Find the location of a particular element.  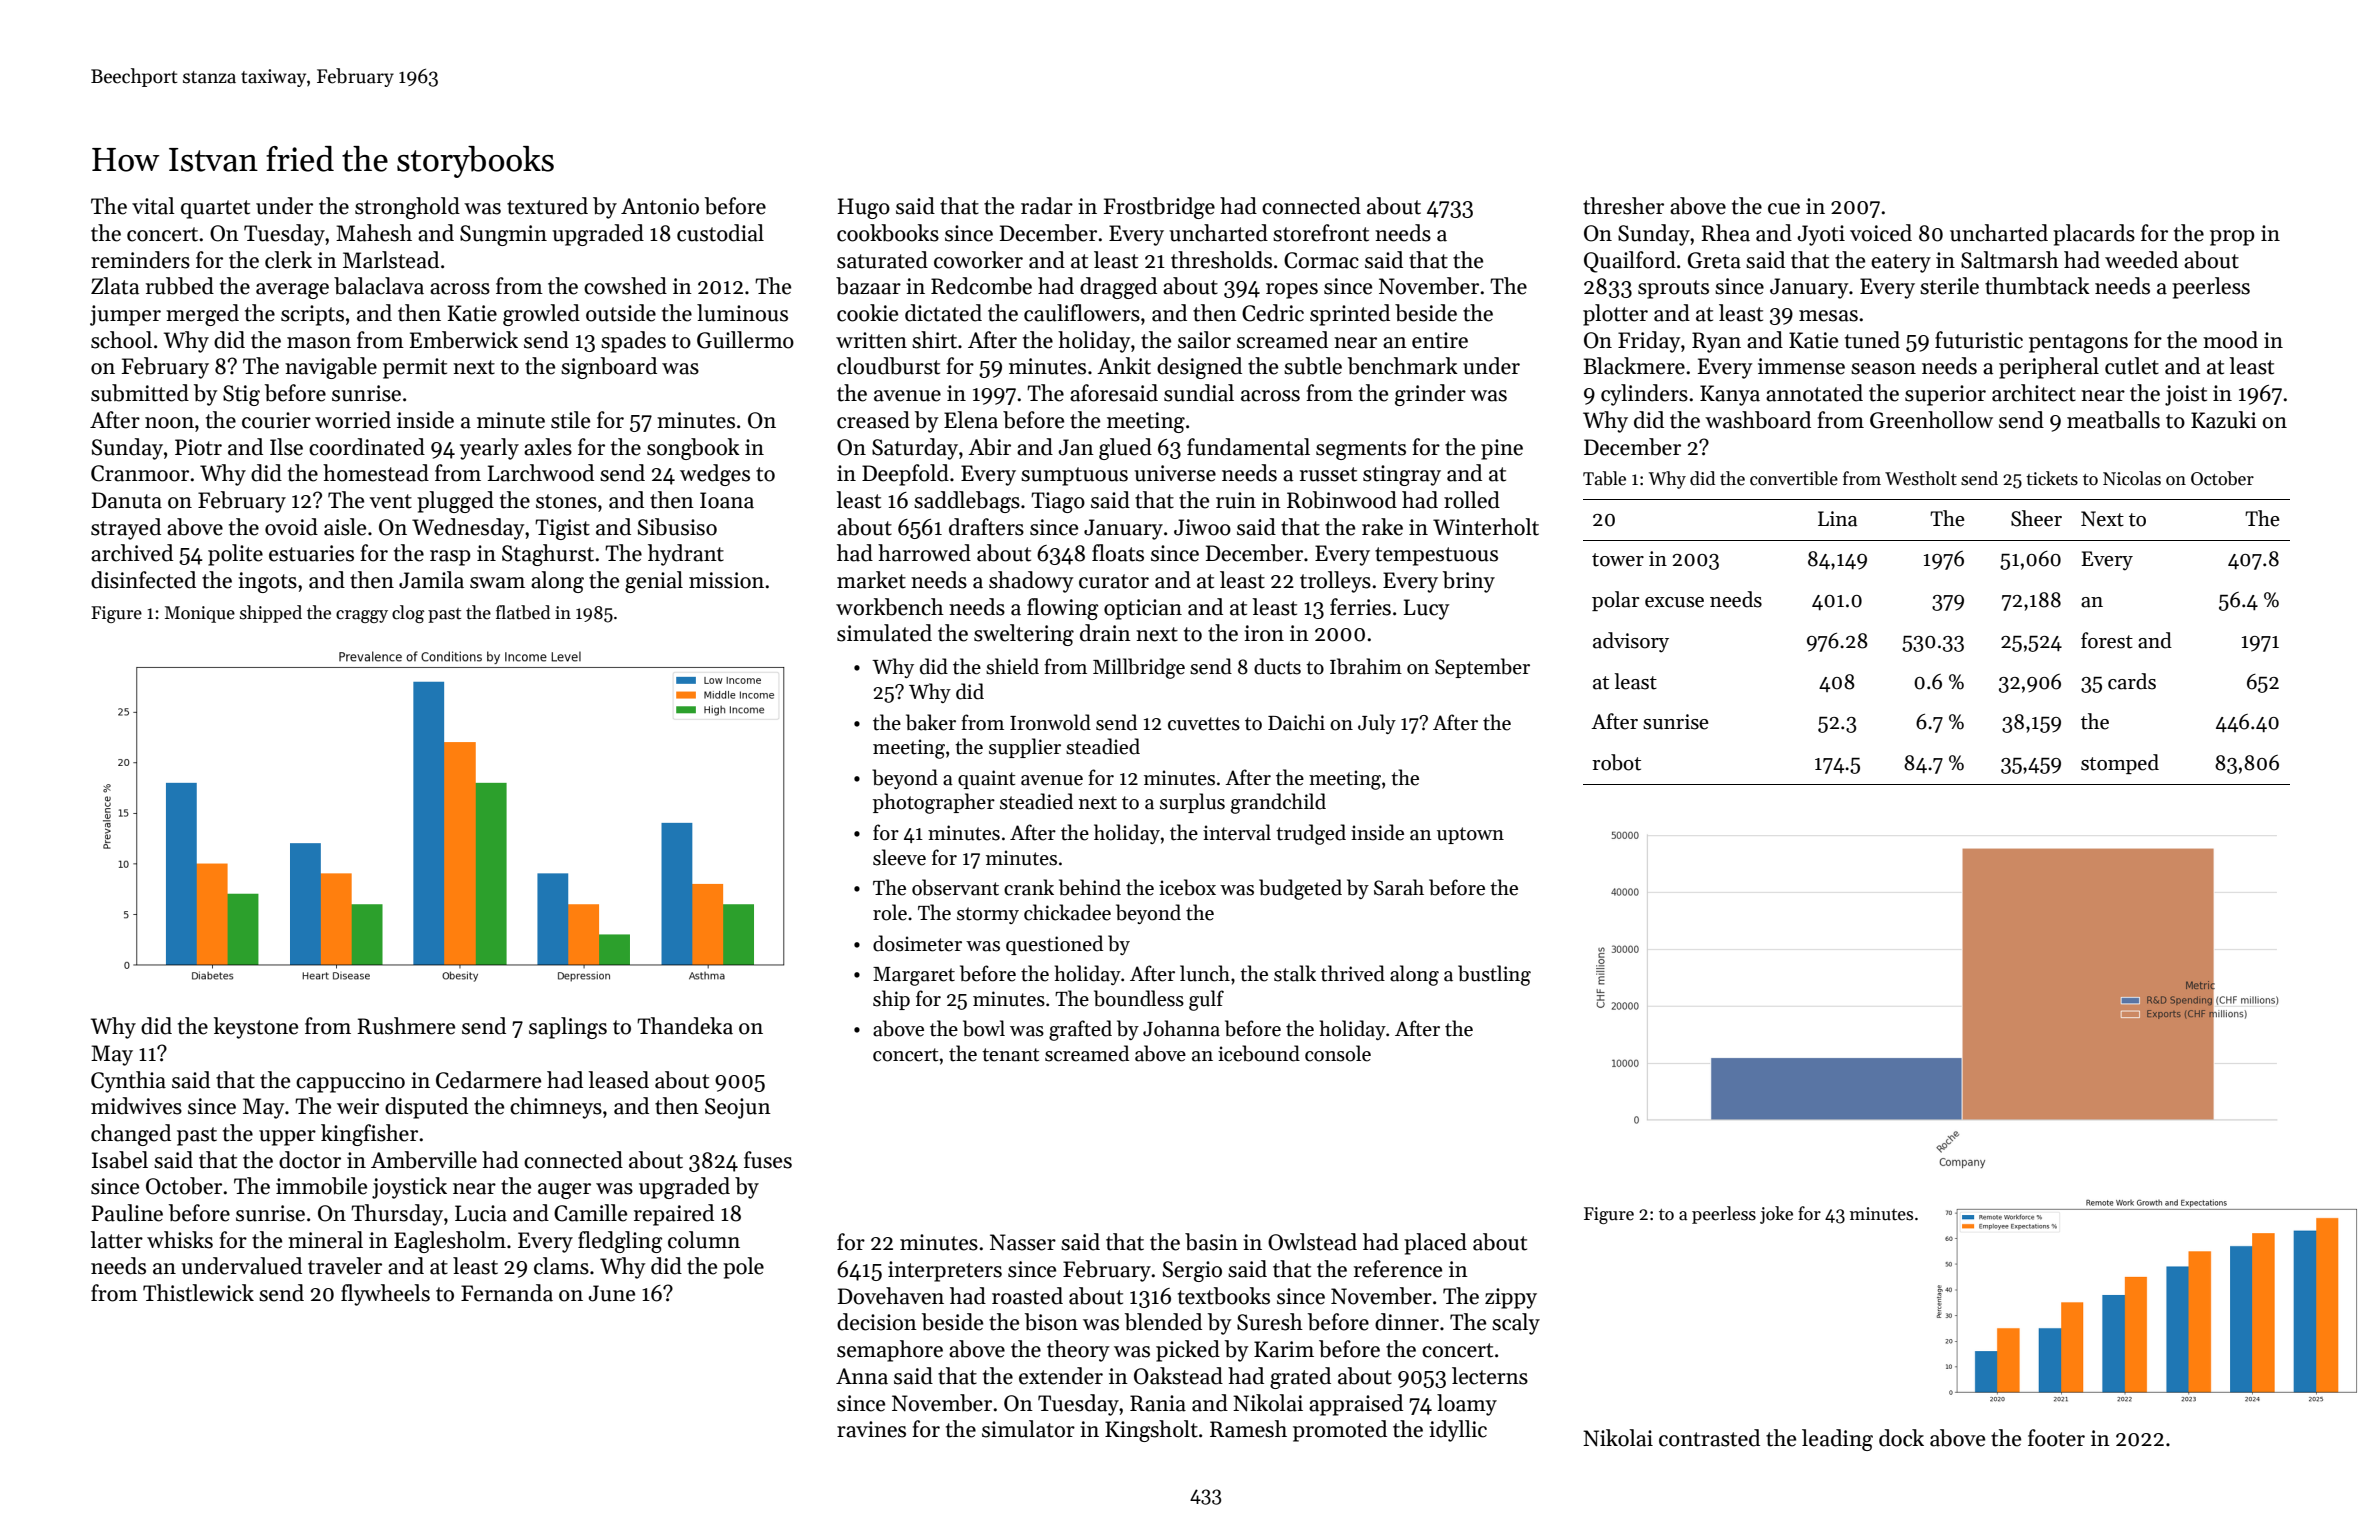

icebox is located at coordinates (1187, 887).
